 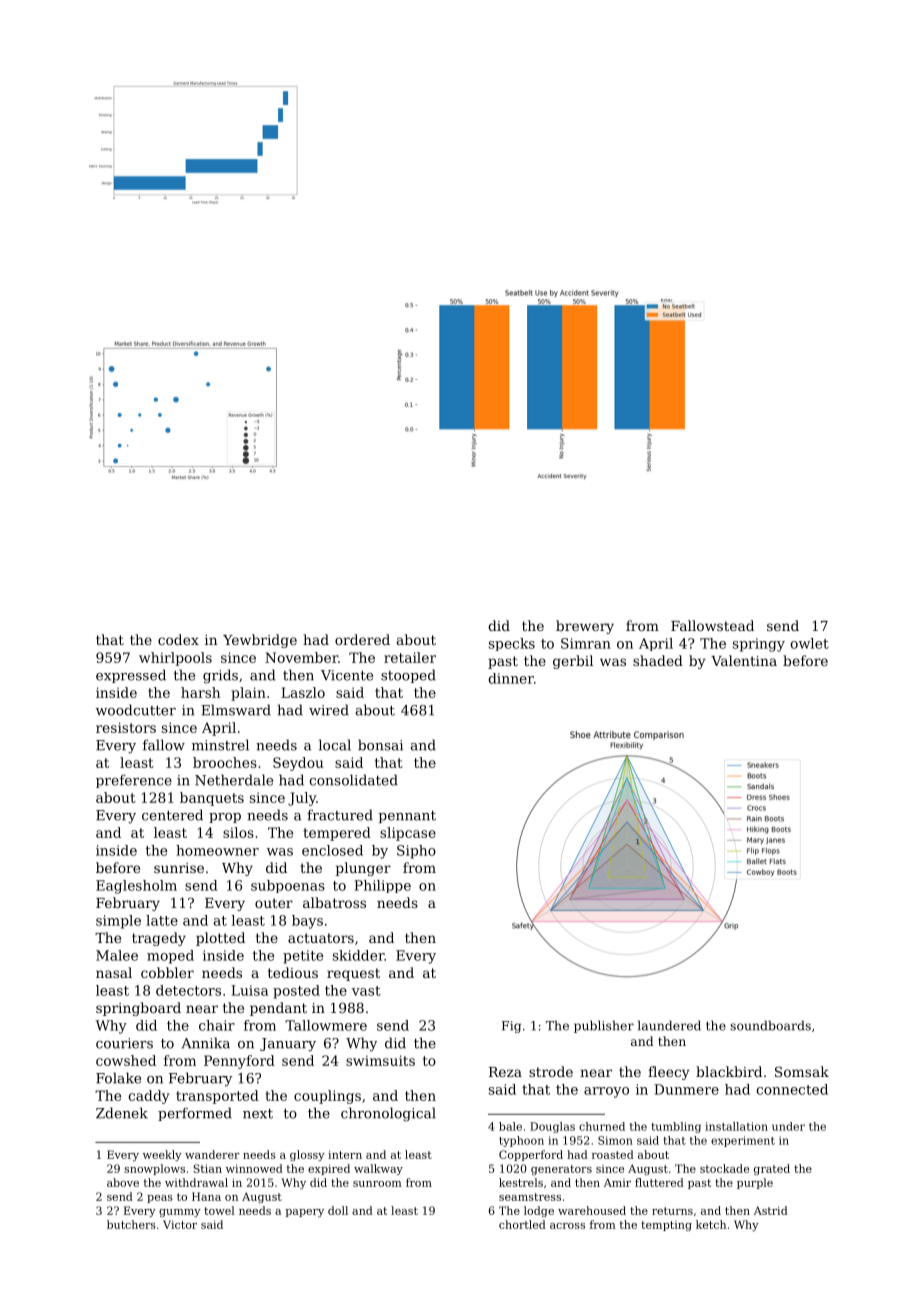 What do you see at coordinates (180, 1224) in the document?
I see `Victor` at bounding box center [180, 1224].
